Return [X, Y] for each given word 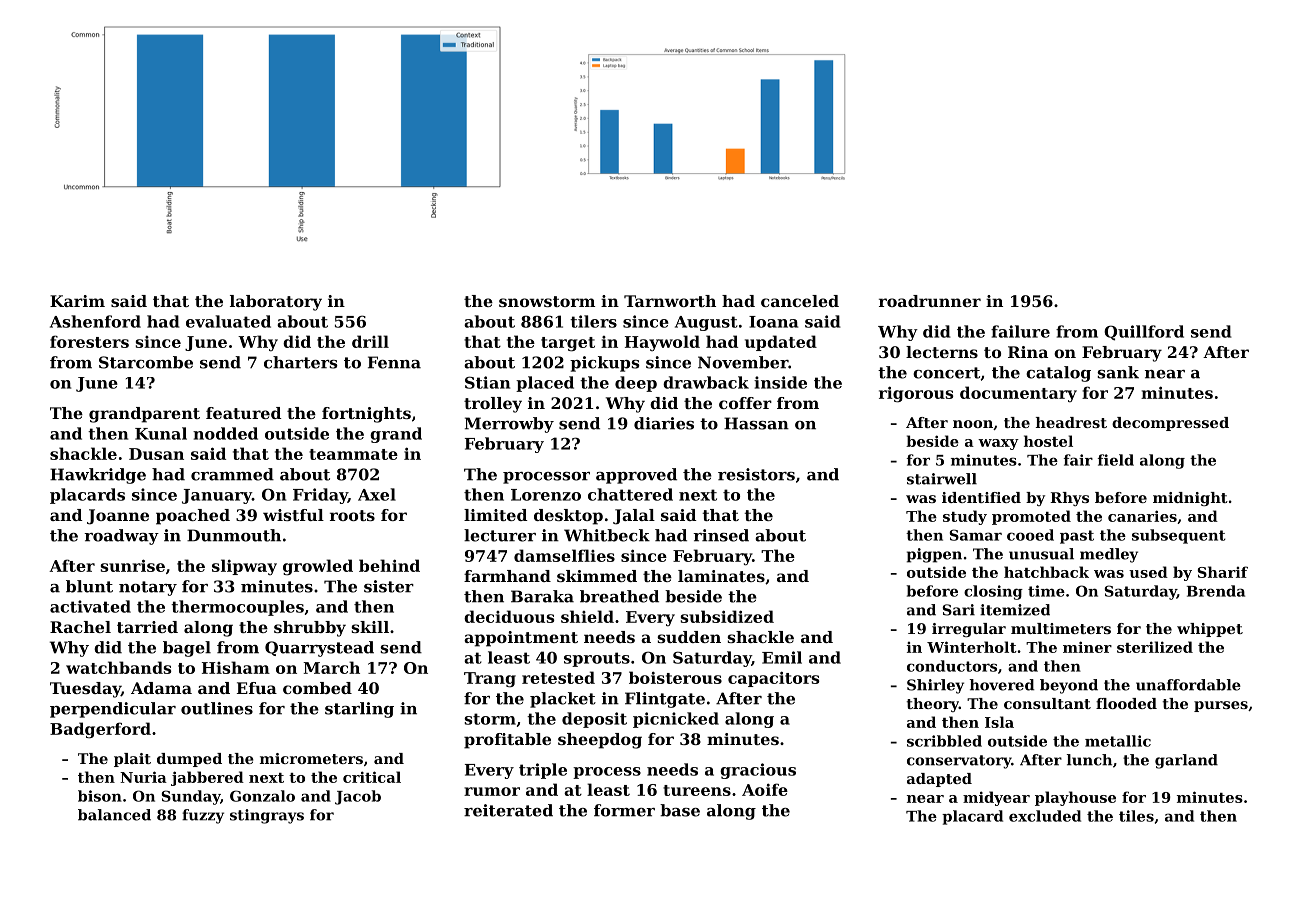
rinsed [721, 535]
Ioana [773, 322]
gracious [758, 771]
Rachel [80, 627]
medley [1109, 555]
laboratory [276, 303]
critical [372, 777]
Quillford [1144, 333]
